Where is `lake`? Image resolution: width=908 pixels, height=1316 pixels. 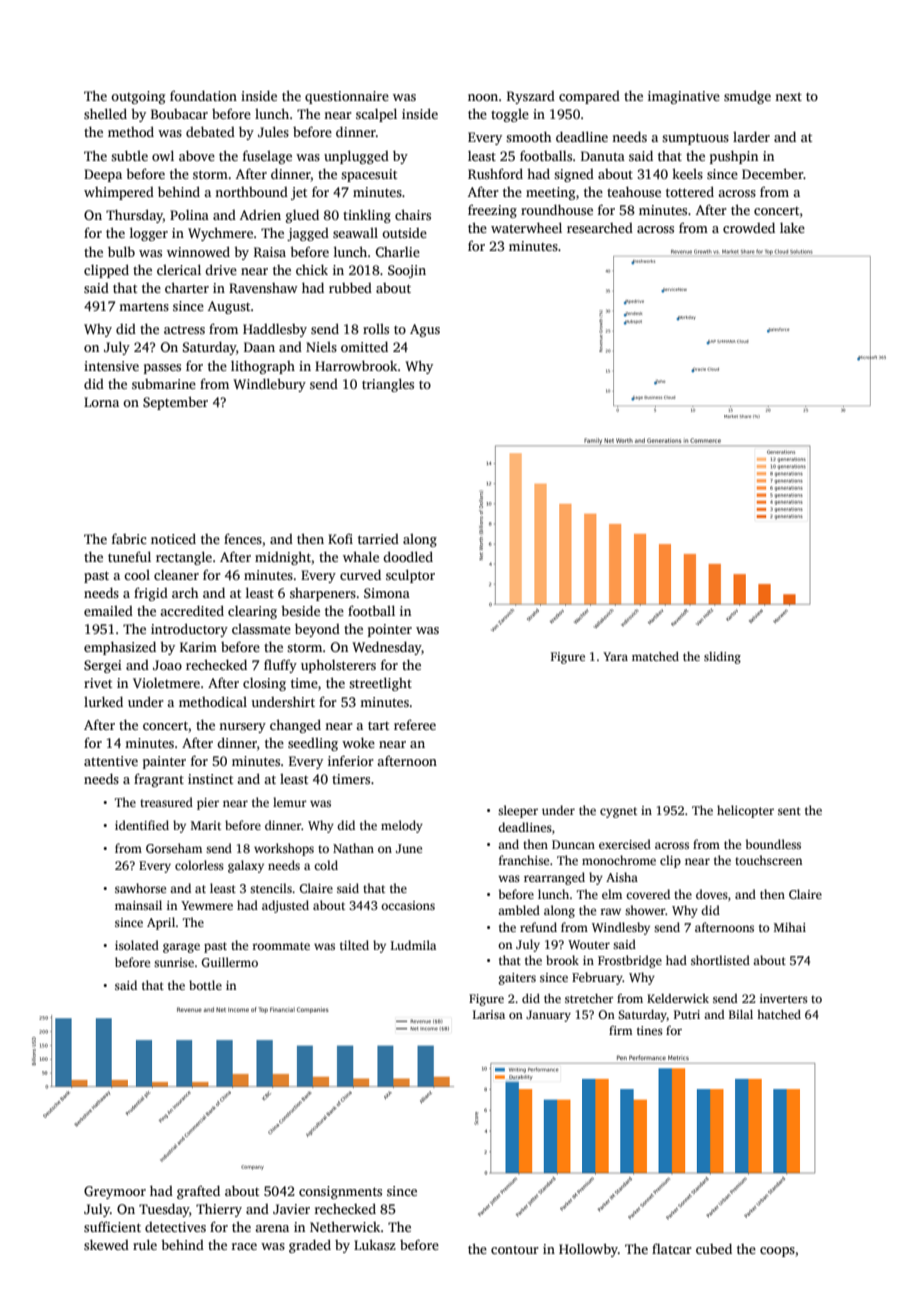
lake is located at coordinates (792, 227).
